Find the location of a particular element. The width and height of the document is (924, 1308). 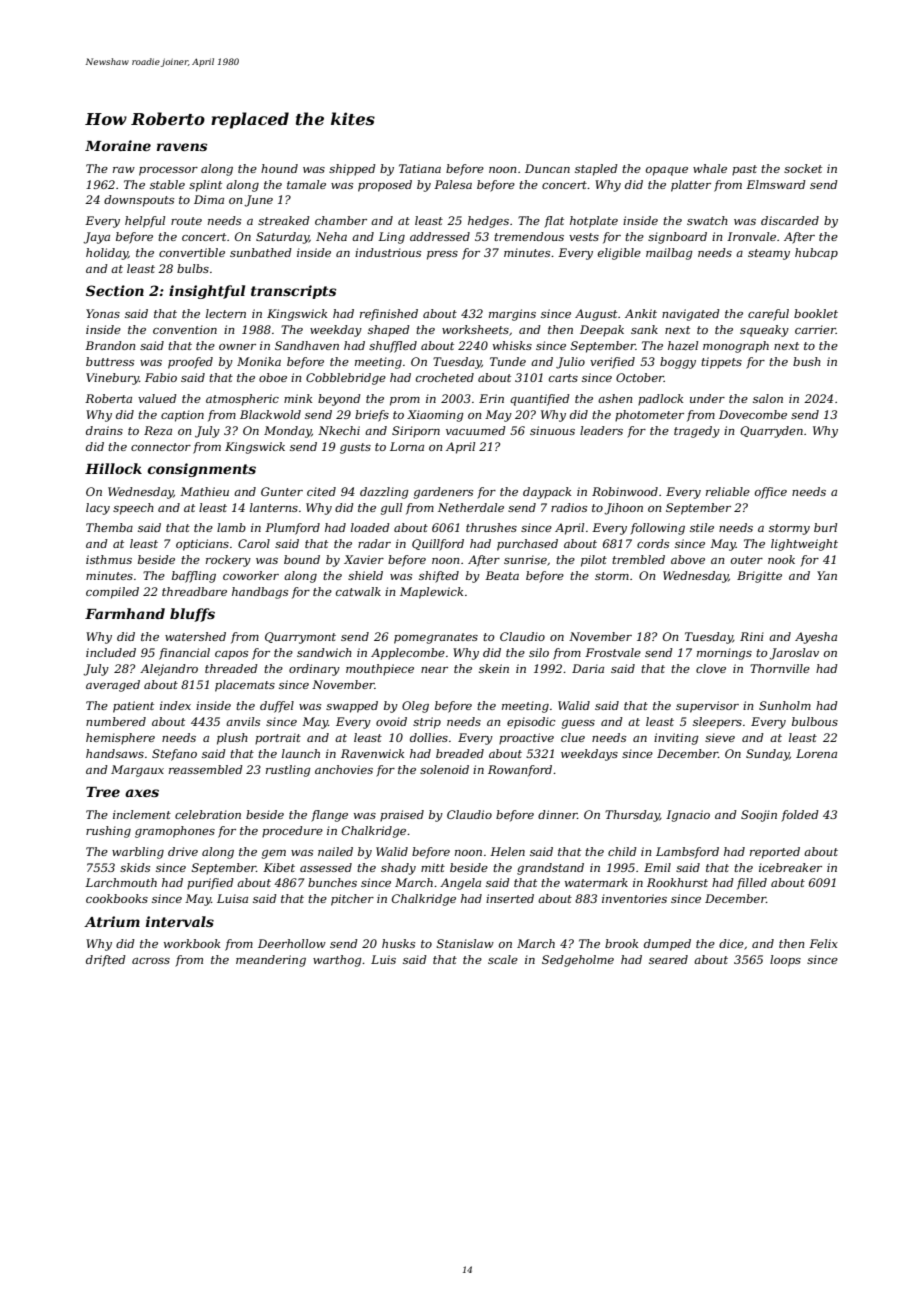

Thornville is located at coordinates (780, 668).
